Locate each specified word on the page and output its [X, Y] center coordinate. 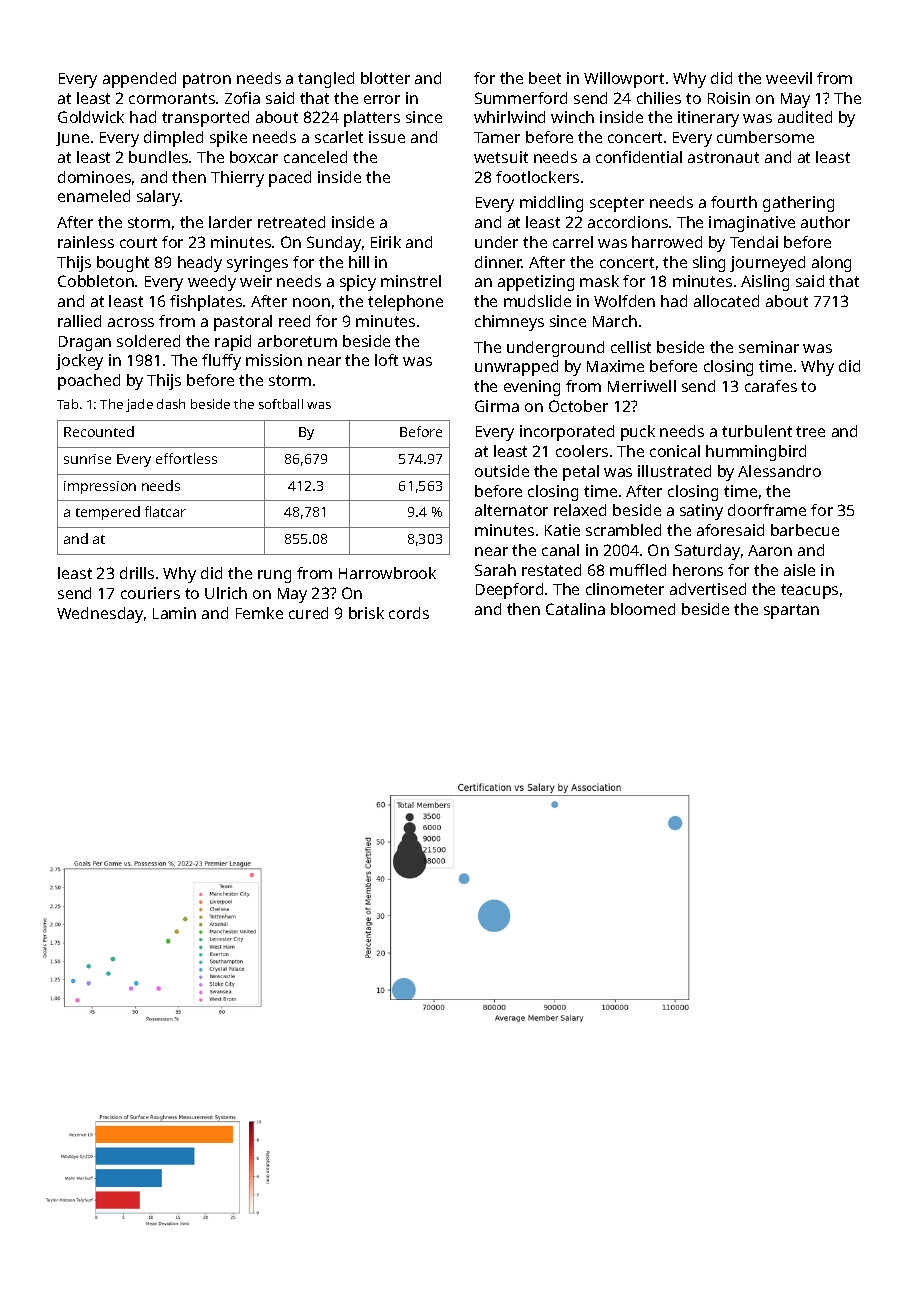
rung [274, 576]
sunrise [87, 459]
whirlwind [509, 117]
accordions [628, 222]
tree [810, 431]
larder [230, 222]
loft [386, 360]
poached [89, 382]
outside [502, 471]
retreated [291, 222]
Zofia [242, 98]
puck [638, 433]
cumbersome [765, 137]
